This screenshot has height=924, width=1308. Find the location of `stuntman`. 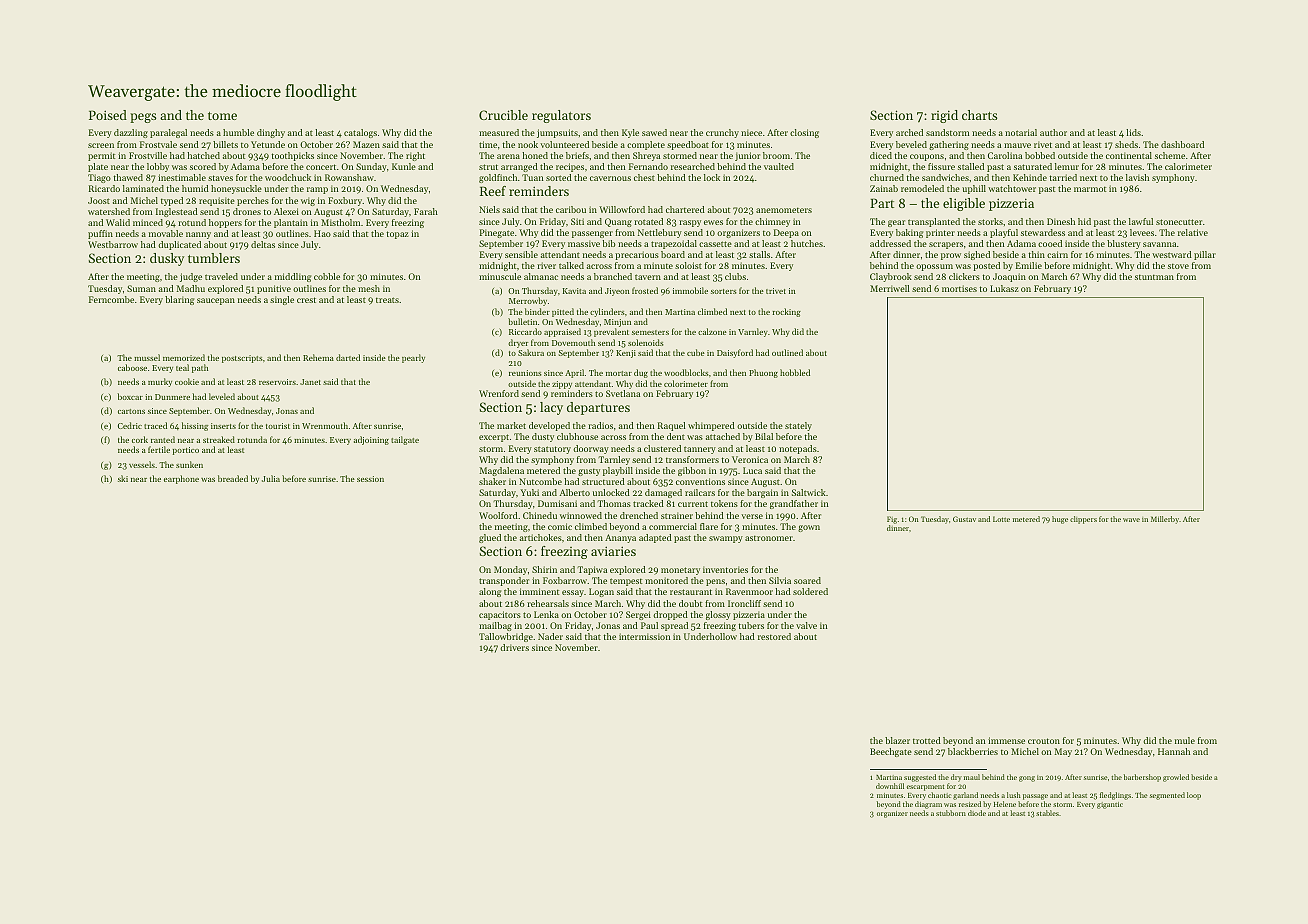

stuntman is located at coordinates (1154, 277).
